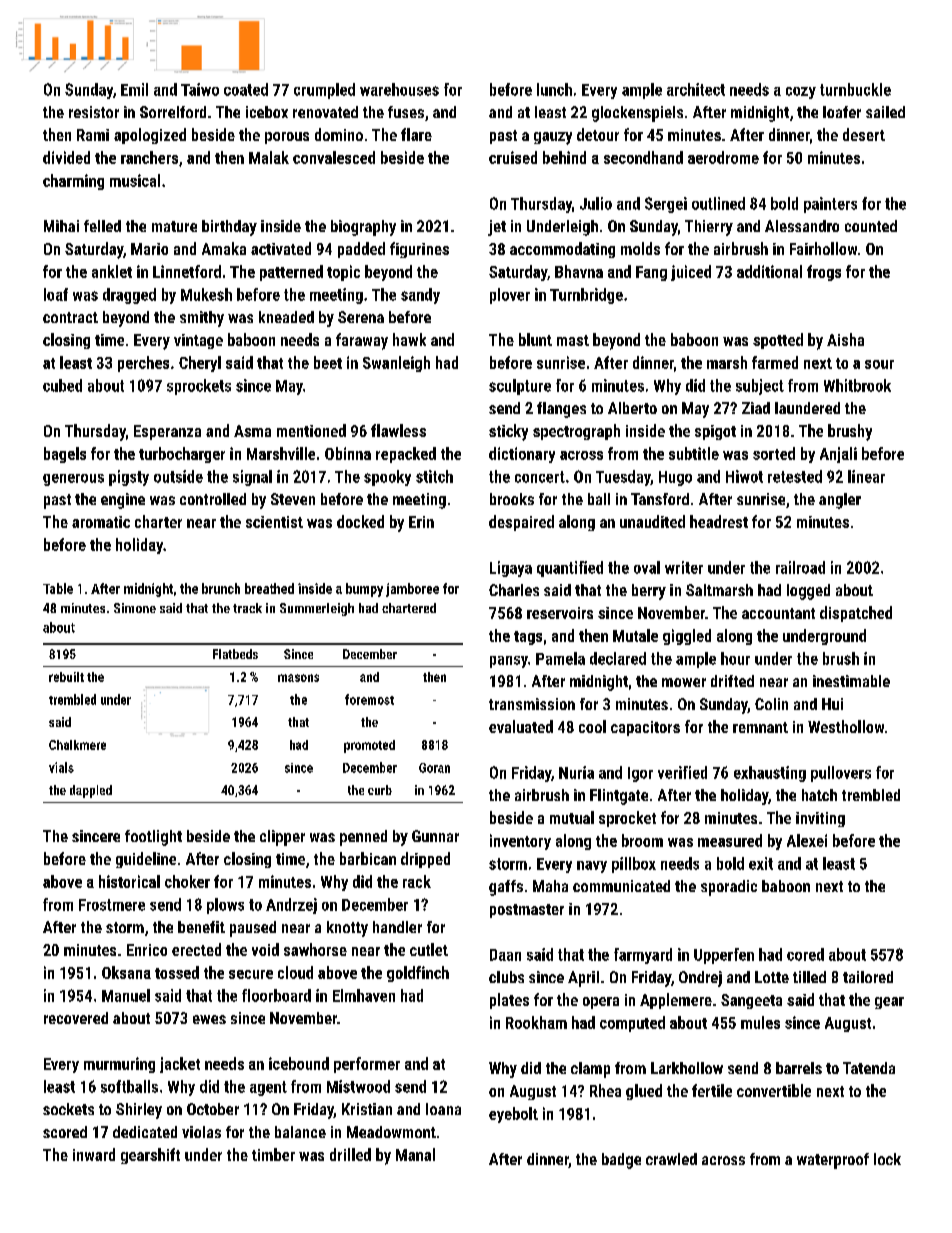 This screenshot has width=952, height=1233. I want to click on Taiwo, so click(200, 89).
